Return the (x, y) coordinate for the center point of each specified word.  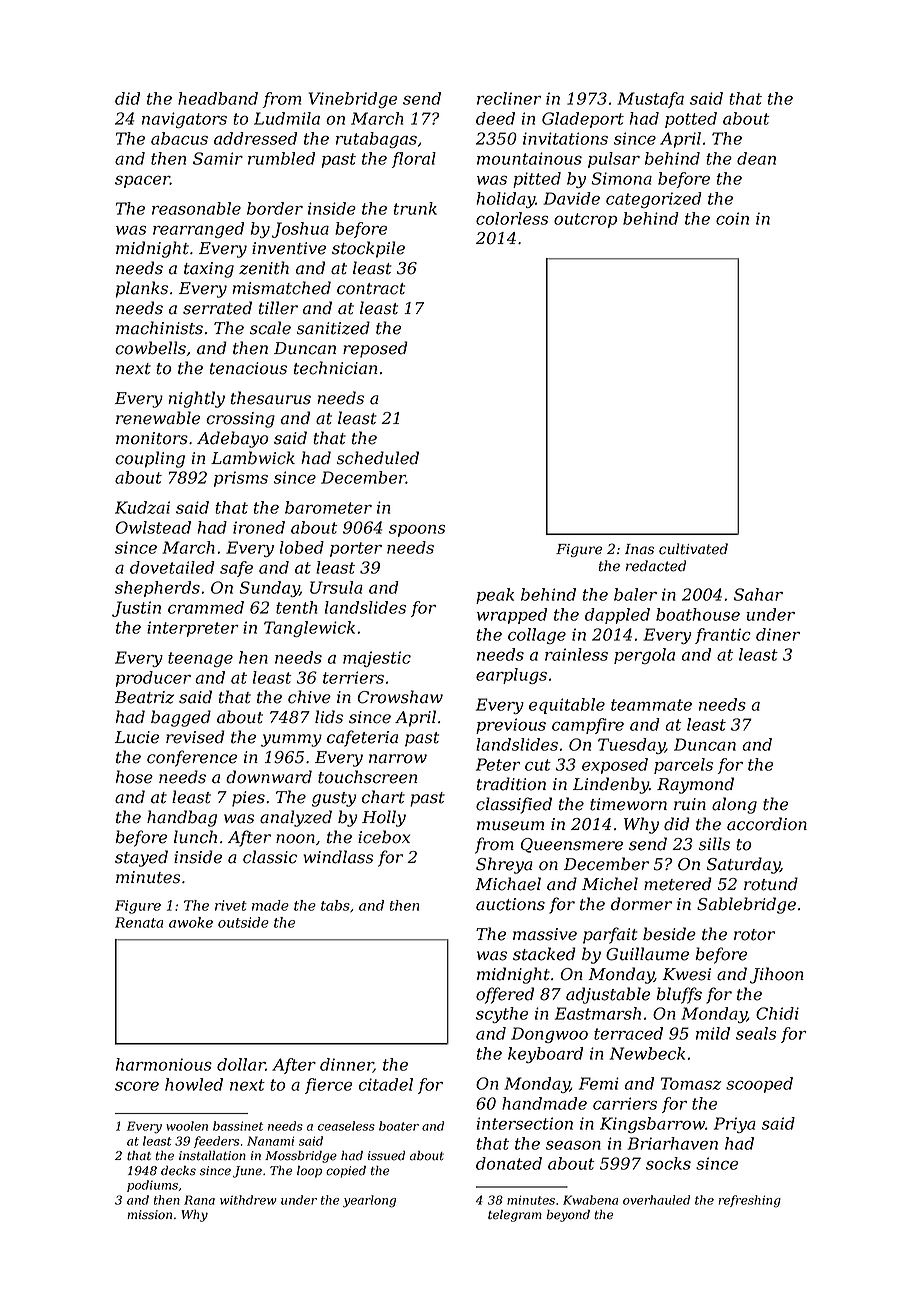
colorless (512, 218)
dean (756, 158)
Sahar (758, 594)
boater (399, 1126)
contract (371, 289)
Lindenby (611, 785)
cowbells (150, 348)
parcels (683, 766)
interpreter (193, 629)
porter (356, 549)
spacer (142, 182)
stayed (141, 858)
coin (732, 218)
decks (178, 1171)
